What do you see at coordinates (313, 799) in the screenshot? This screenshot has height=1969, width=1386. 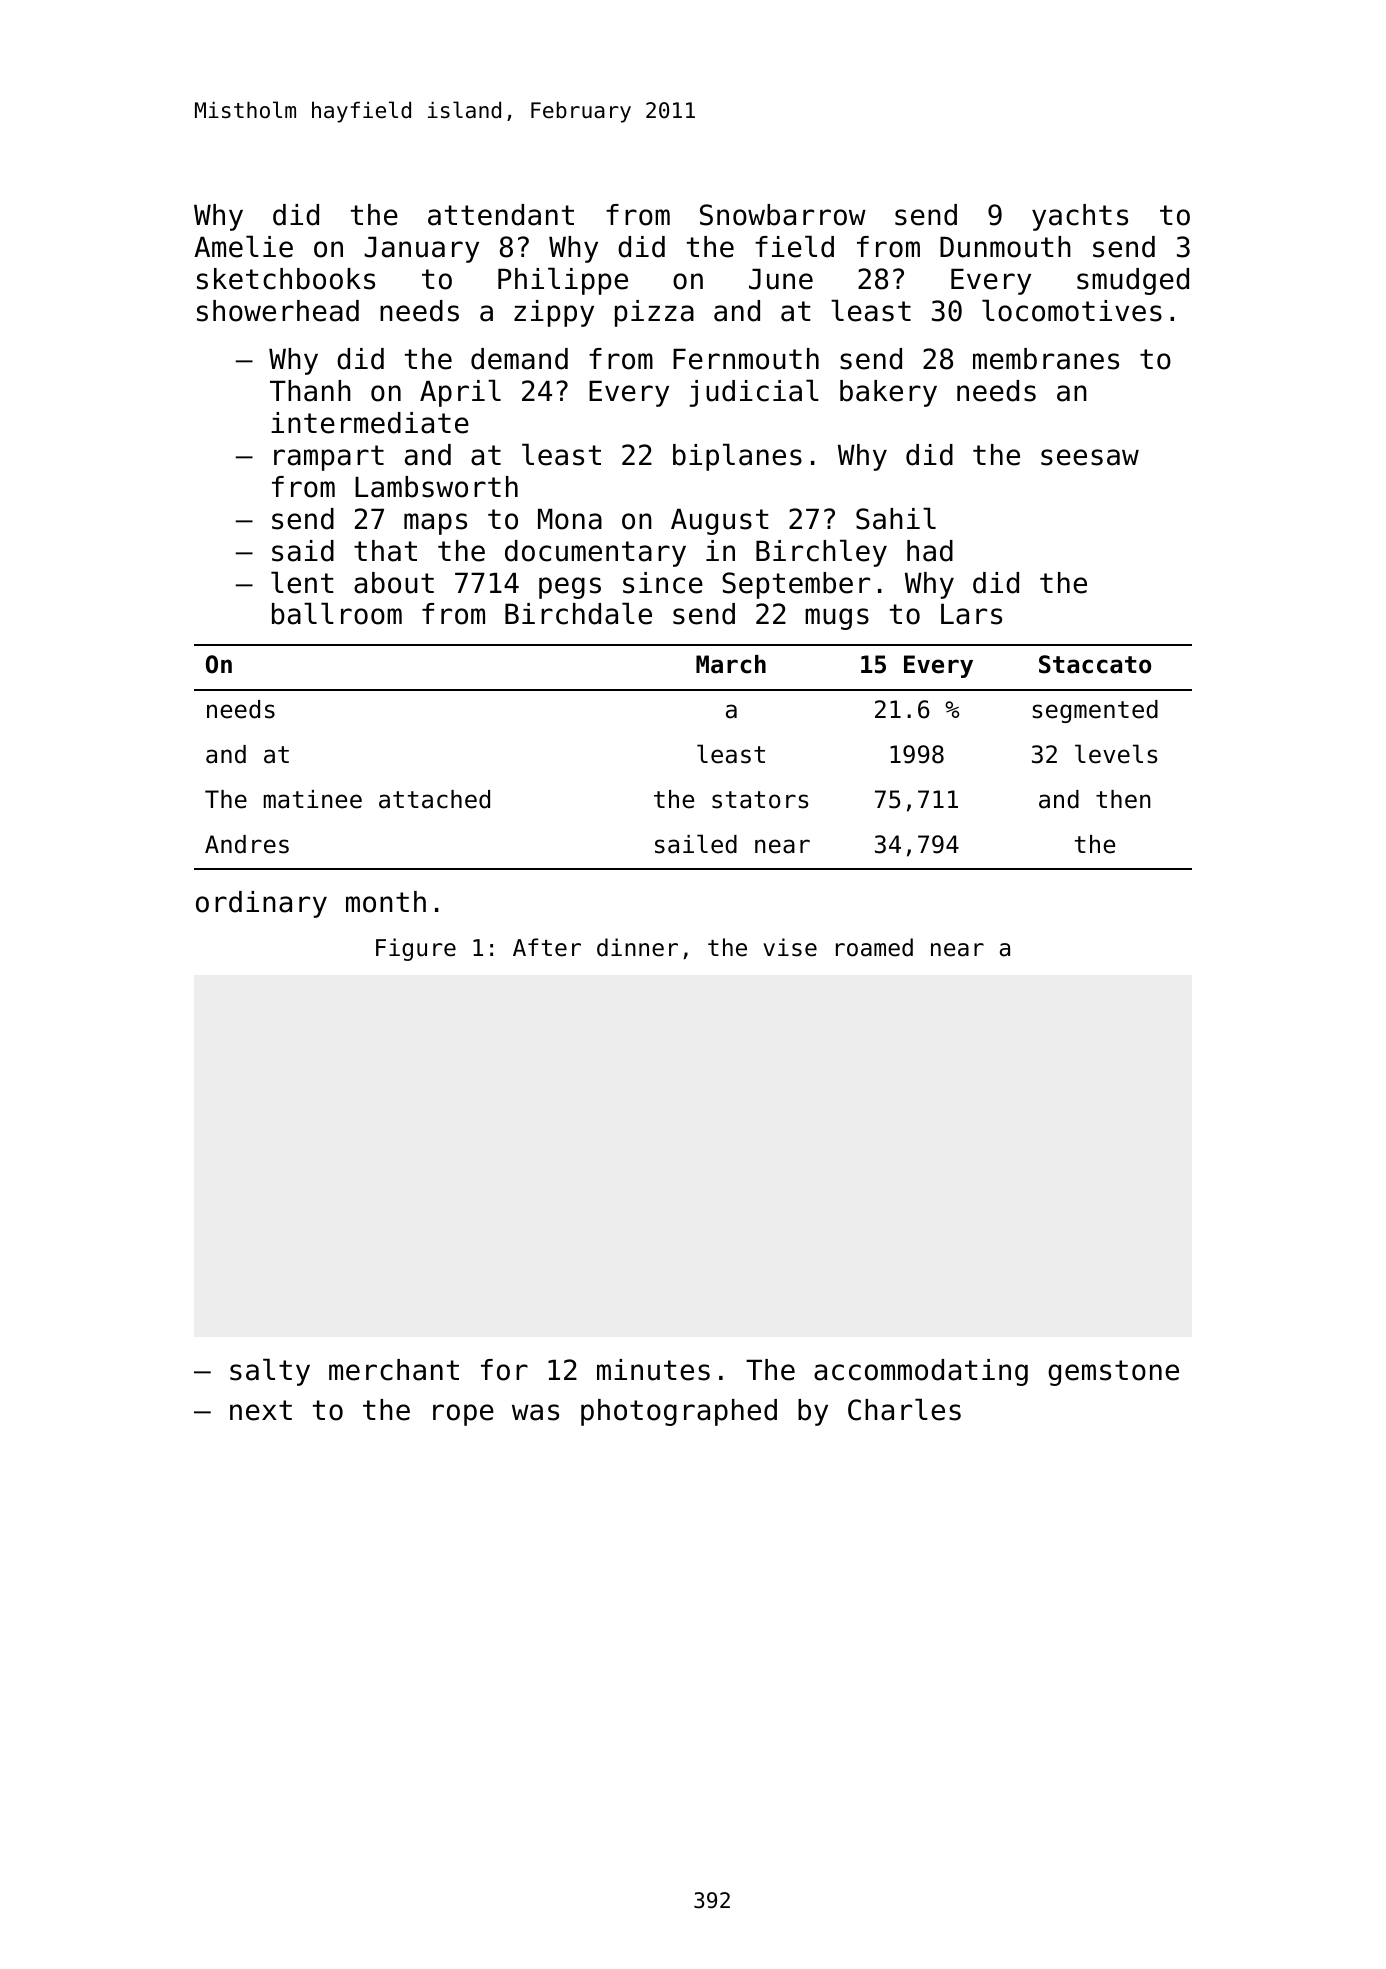 I see `matinee` at bounding box center [313, 799].
